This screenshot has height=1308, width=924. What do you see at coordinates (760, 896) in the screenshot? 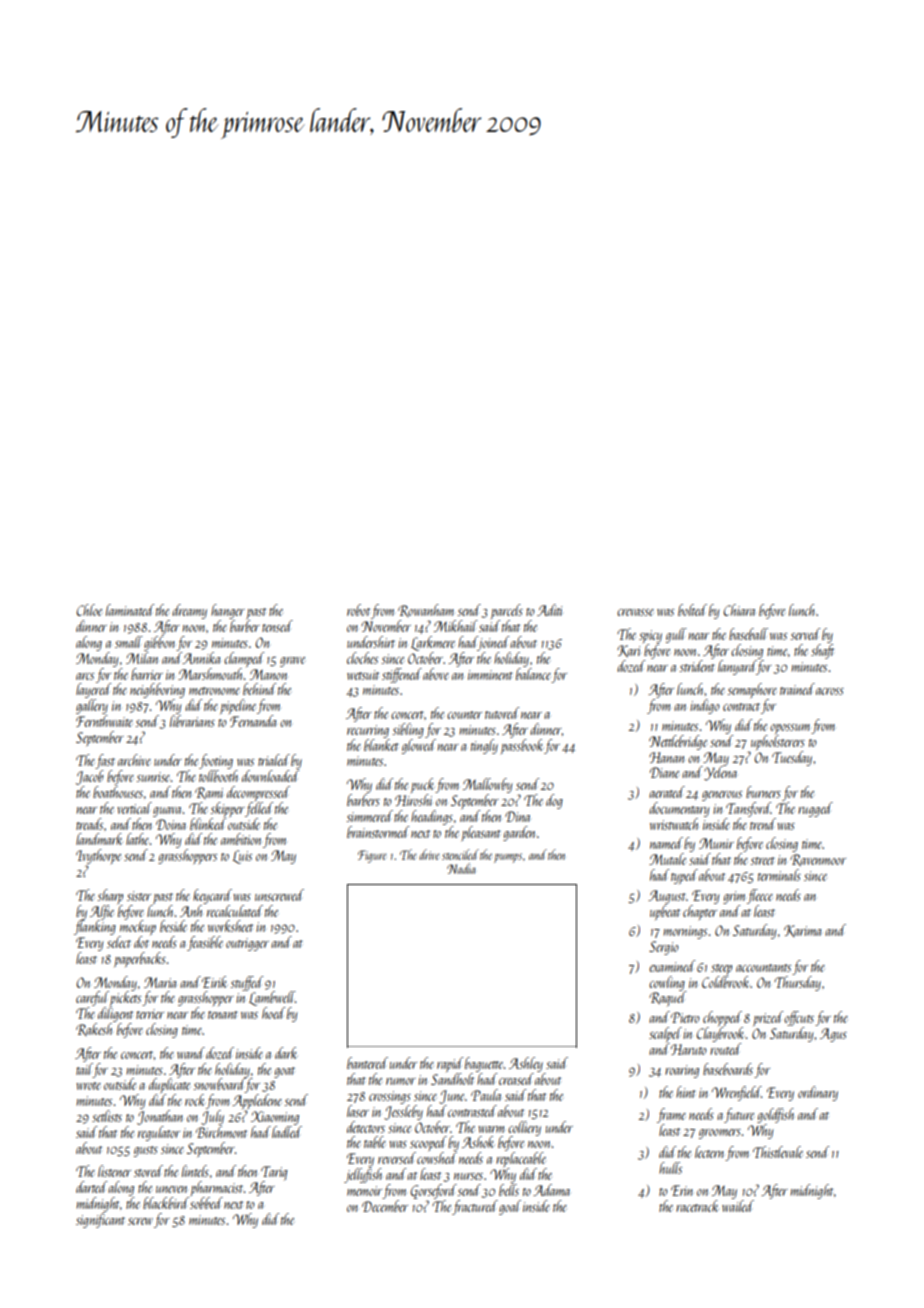
I see `fleece` at bounding box center [760, 896].
